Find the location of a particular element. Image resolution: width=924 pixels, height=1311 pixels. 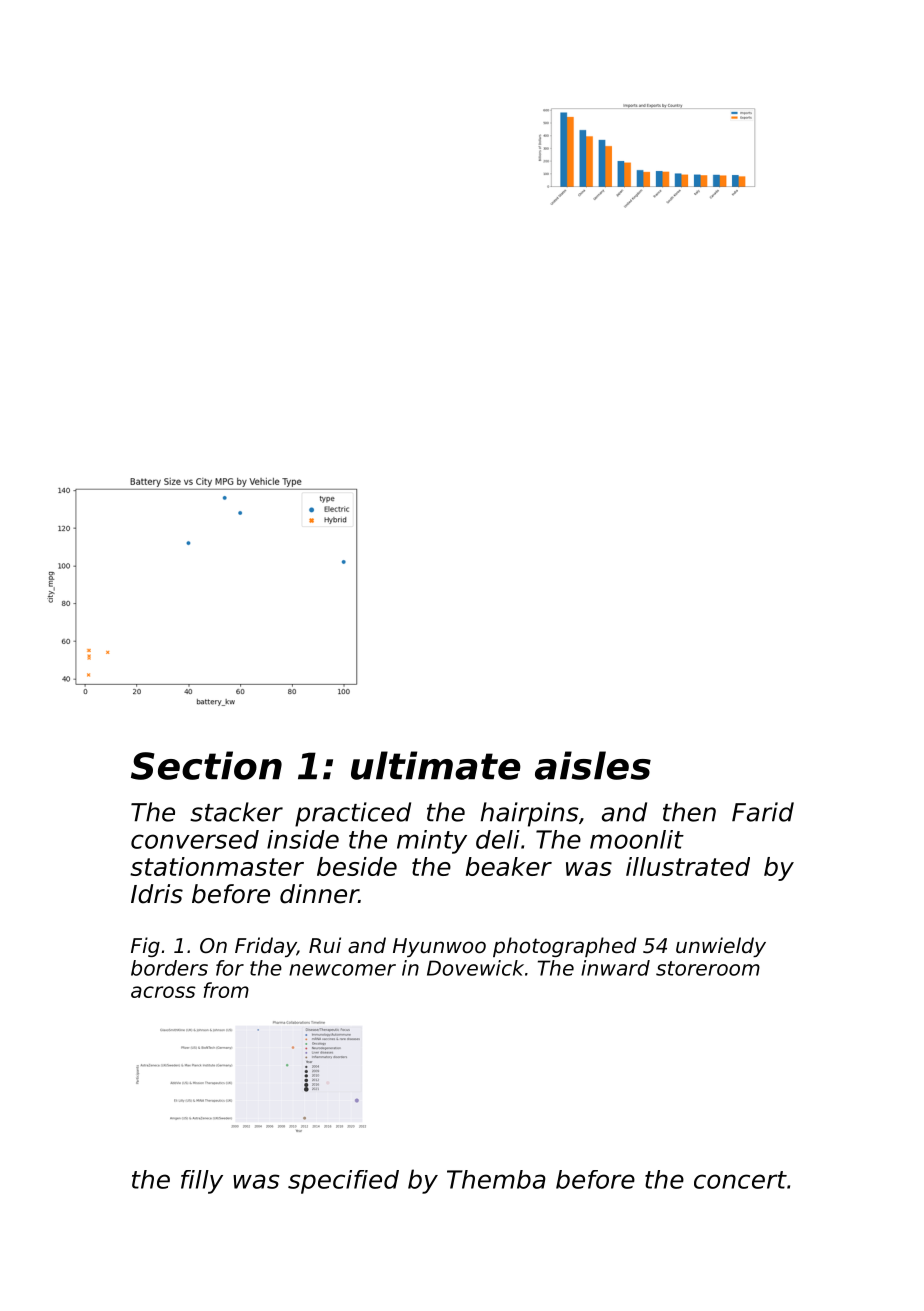

ultimate is located at coordinates (436, 765).
